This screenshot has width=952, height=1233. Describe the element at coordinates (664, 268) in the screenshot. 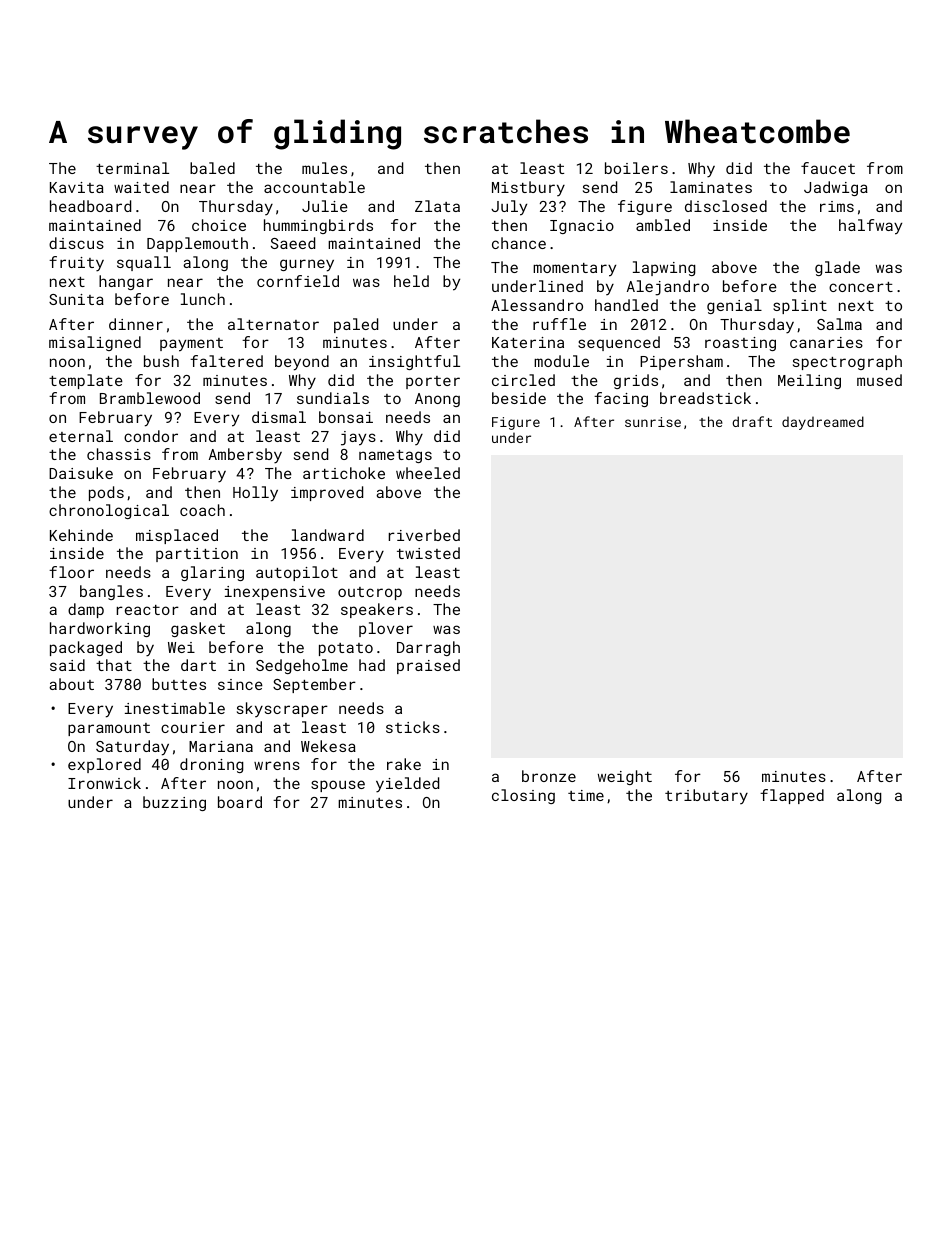

I see `lapwing` at that location.
